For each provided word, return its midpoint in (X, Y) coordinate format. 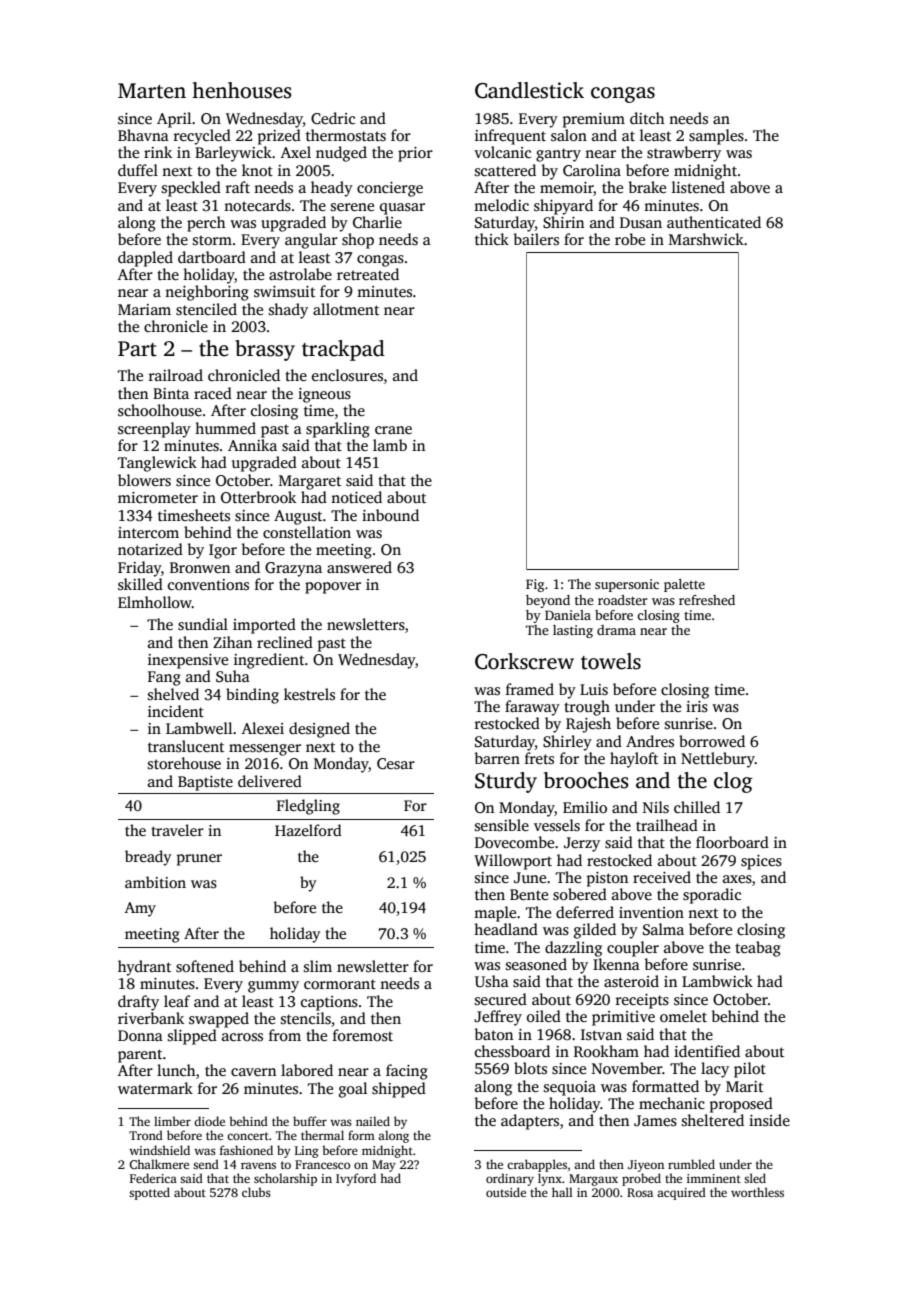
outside (506, 1192)
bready (148, 858)
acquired (681, 1193)
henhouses (241, 90)
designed (319, 730)
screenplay (154, 430)
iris (697, 707)
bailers (536, 239)
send (206, 1164)
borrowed (712, 741)
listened (698, 187)
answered (359, 567)
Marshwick (706, 239)
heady (332, 189)
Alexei (263, 728)
